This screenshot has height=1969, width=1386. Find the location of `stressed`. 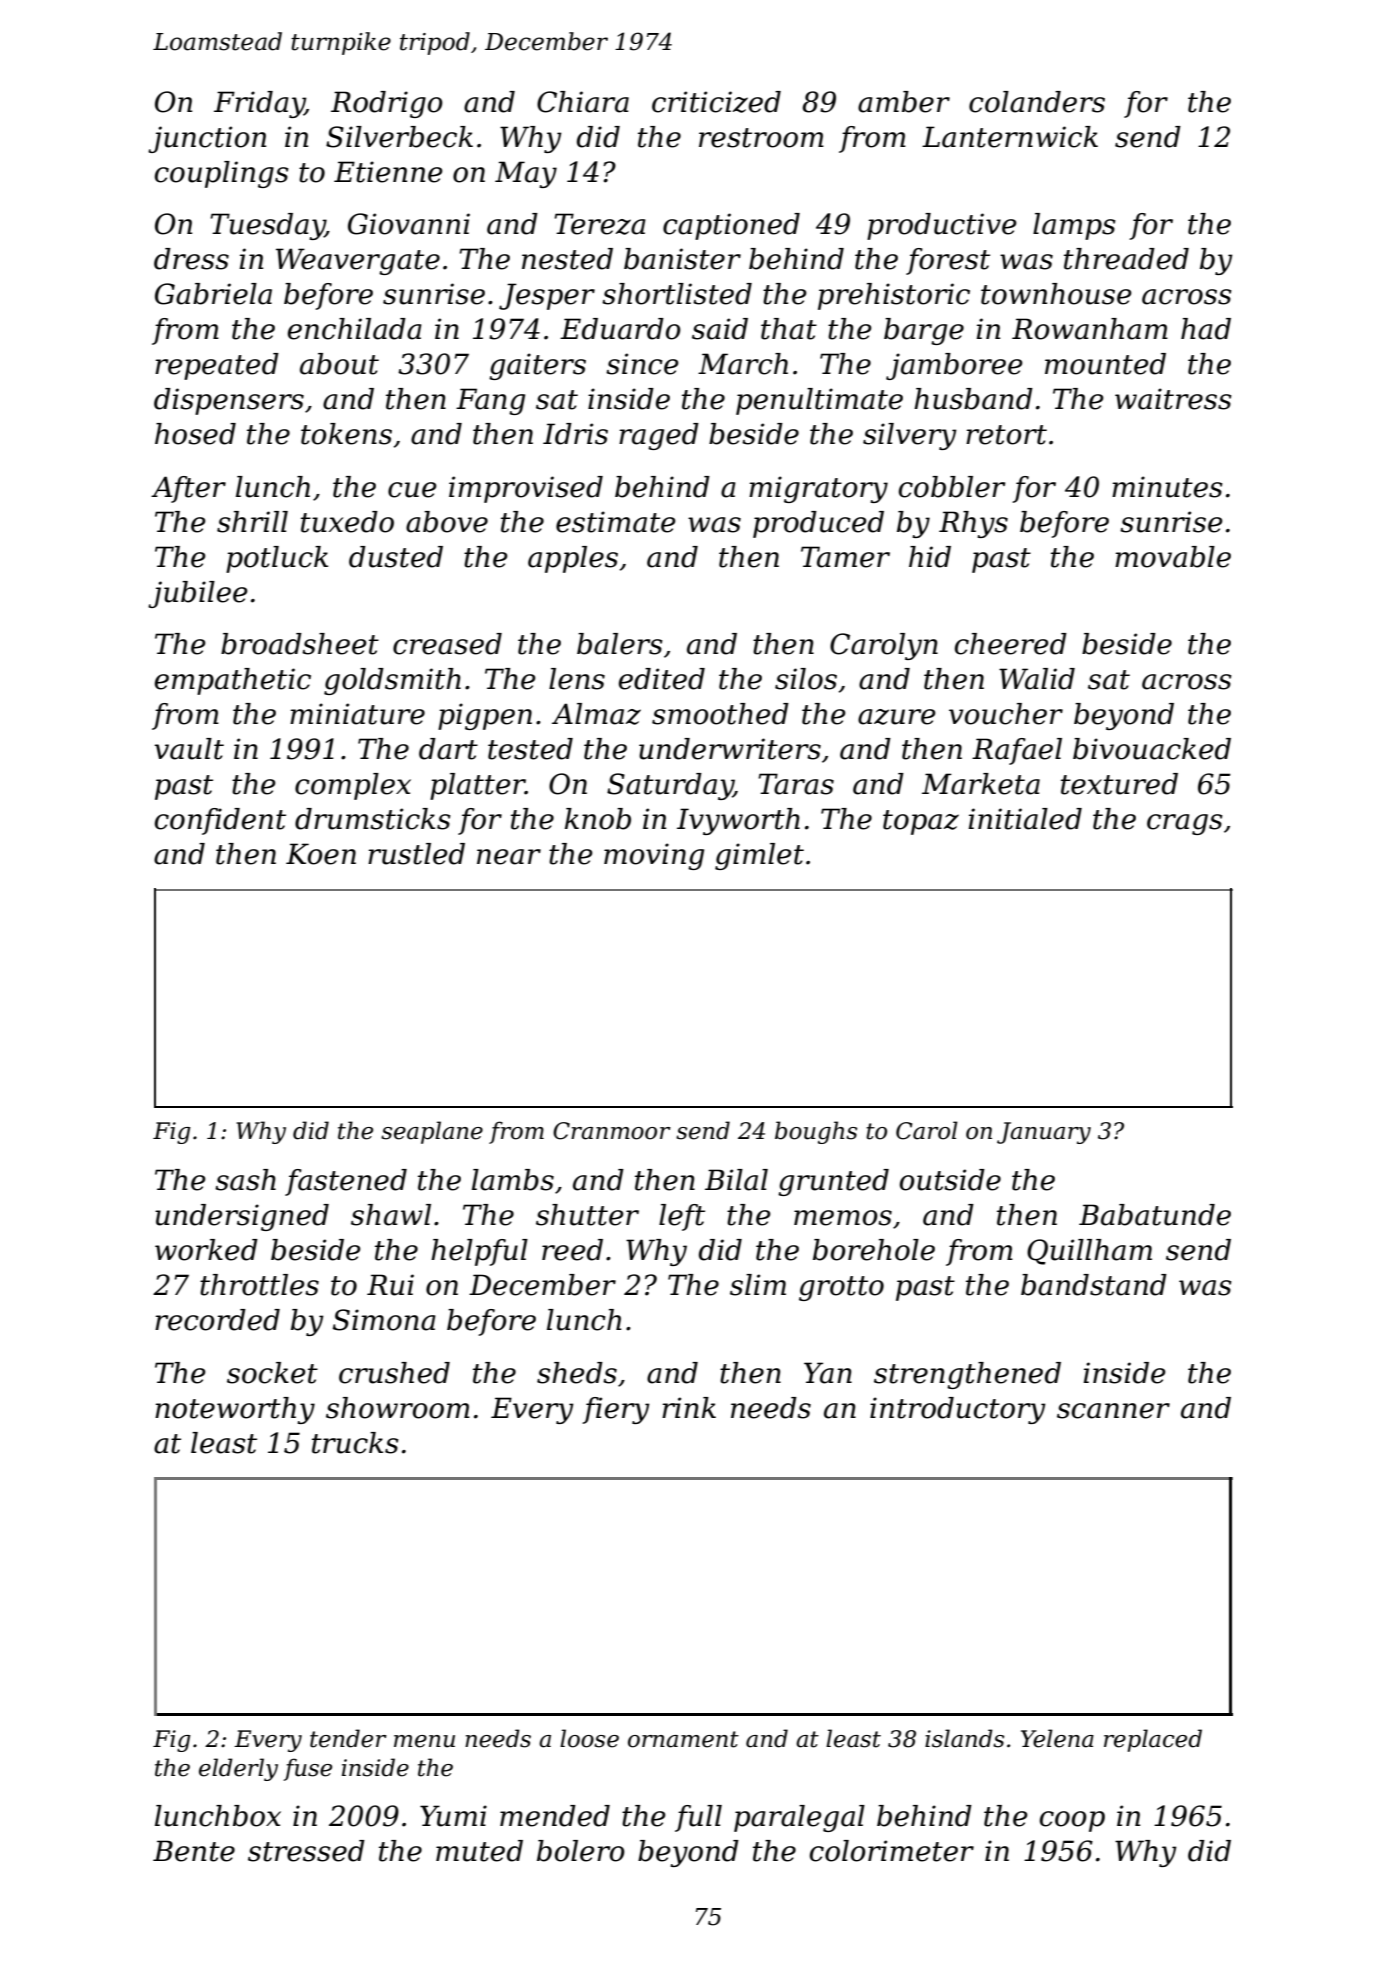

stressed is located at coordinates (306, 1851).
